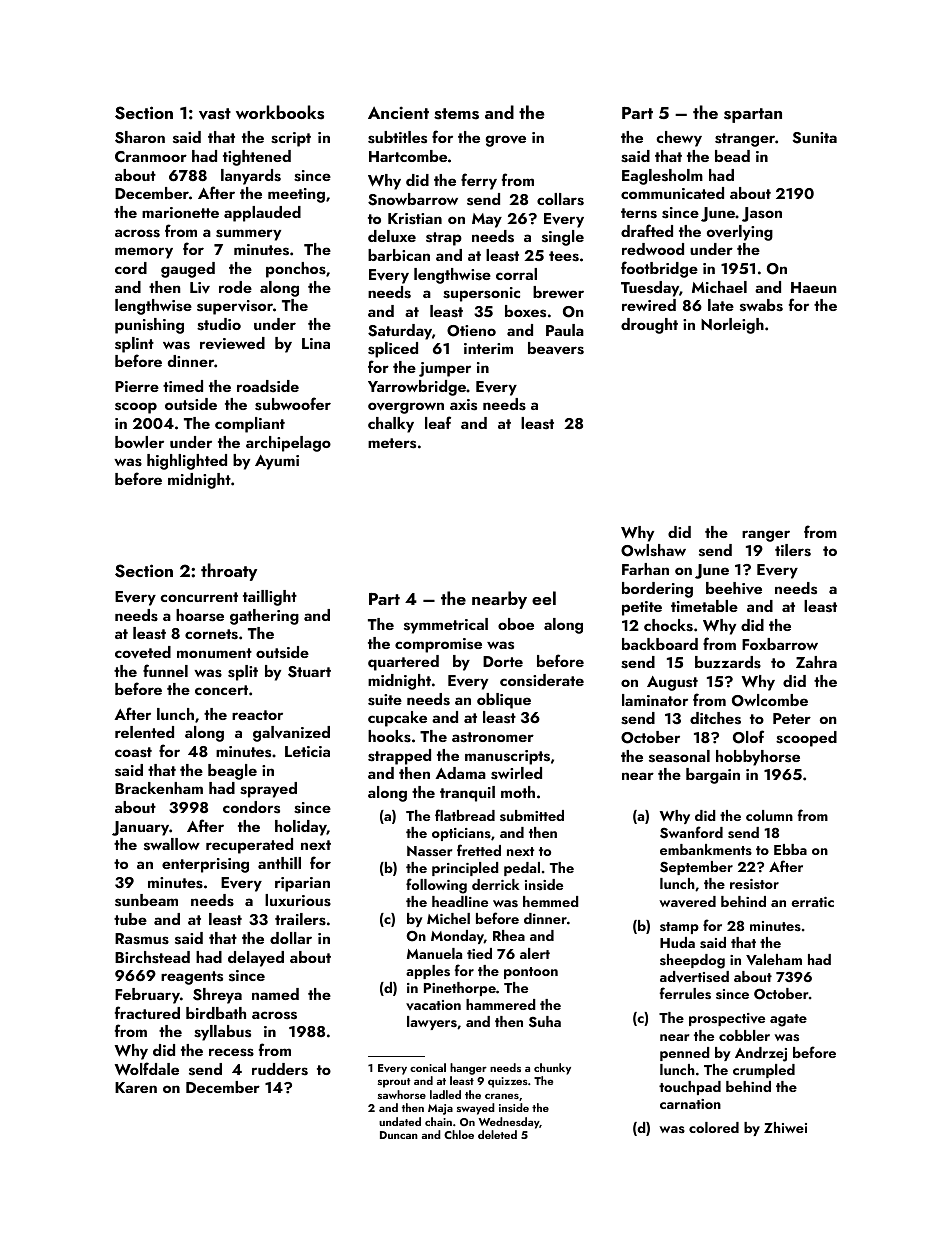  Describe the element at coordinates (793, 550) in the document. I see `tilers` at that location.
